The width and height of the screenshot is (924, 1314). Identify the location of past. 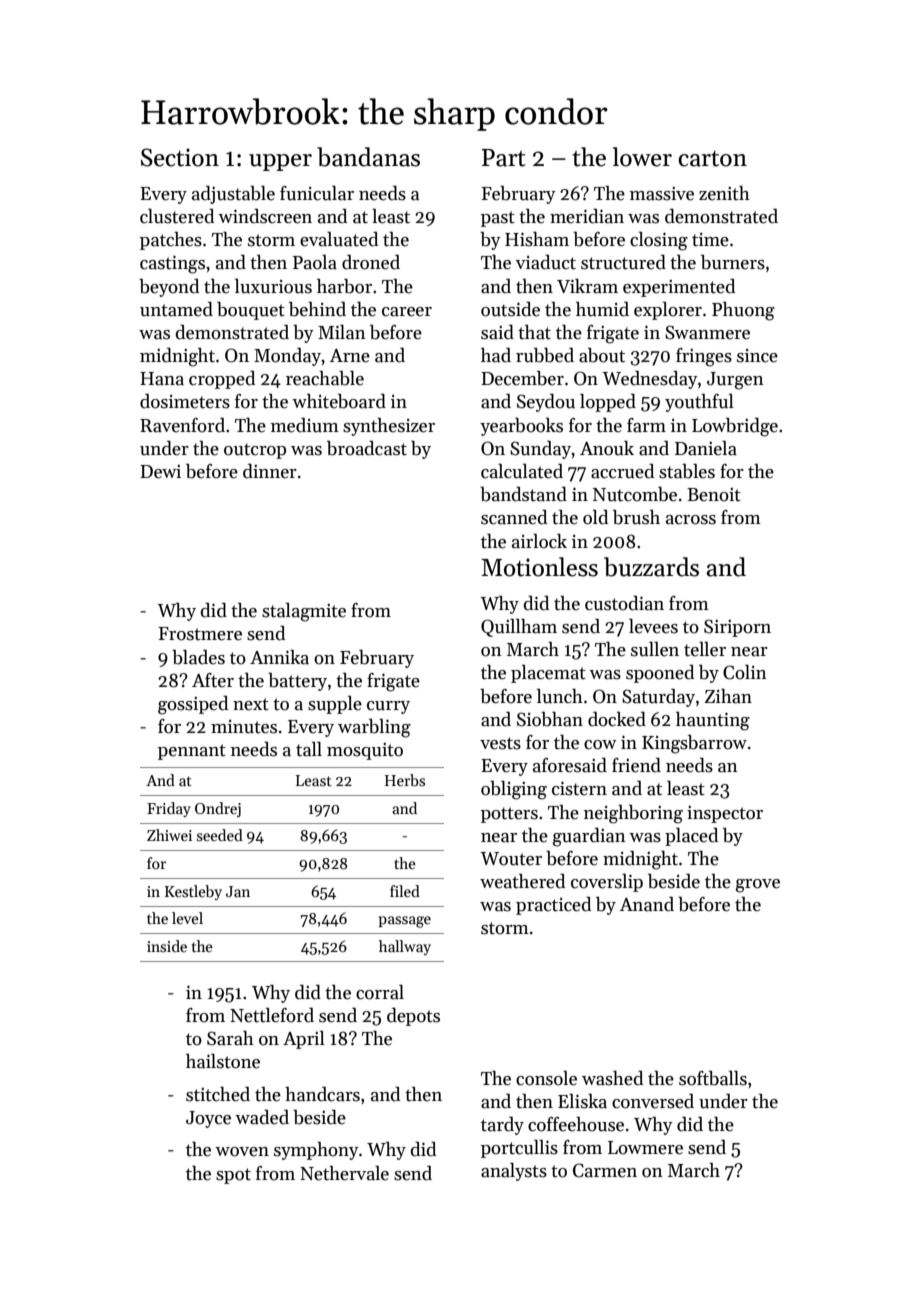
(498, 219).
